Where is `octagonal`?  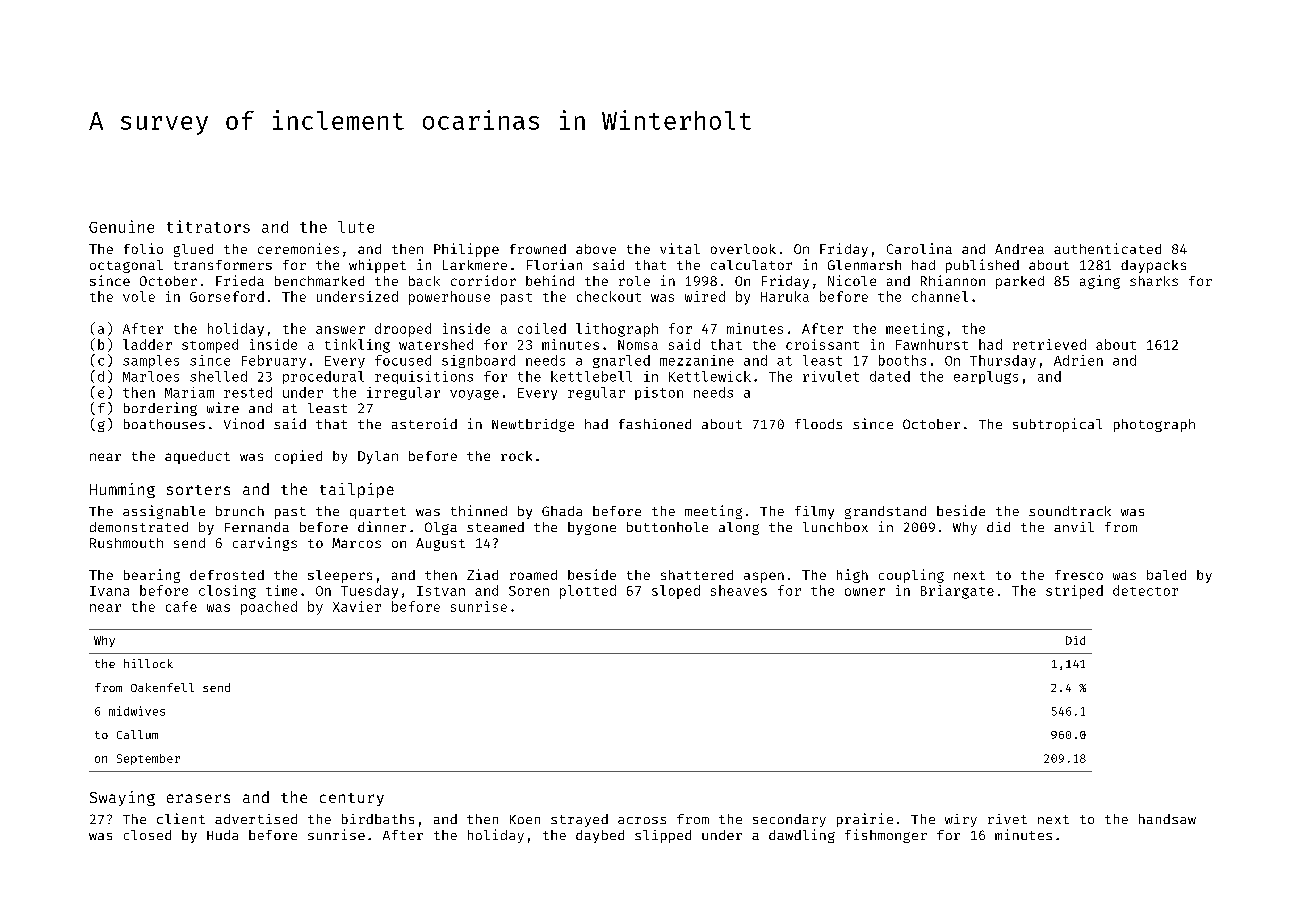
octagonal is located at coordinates (126, 266).
